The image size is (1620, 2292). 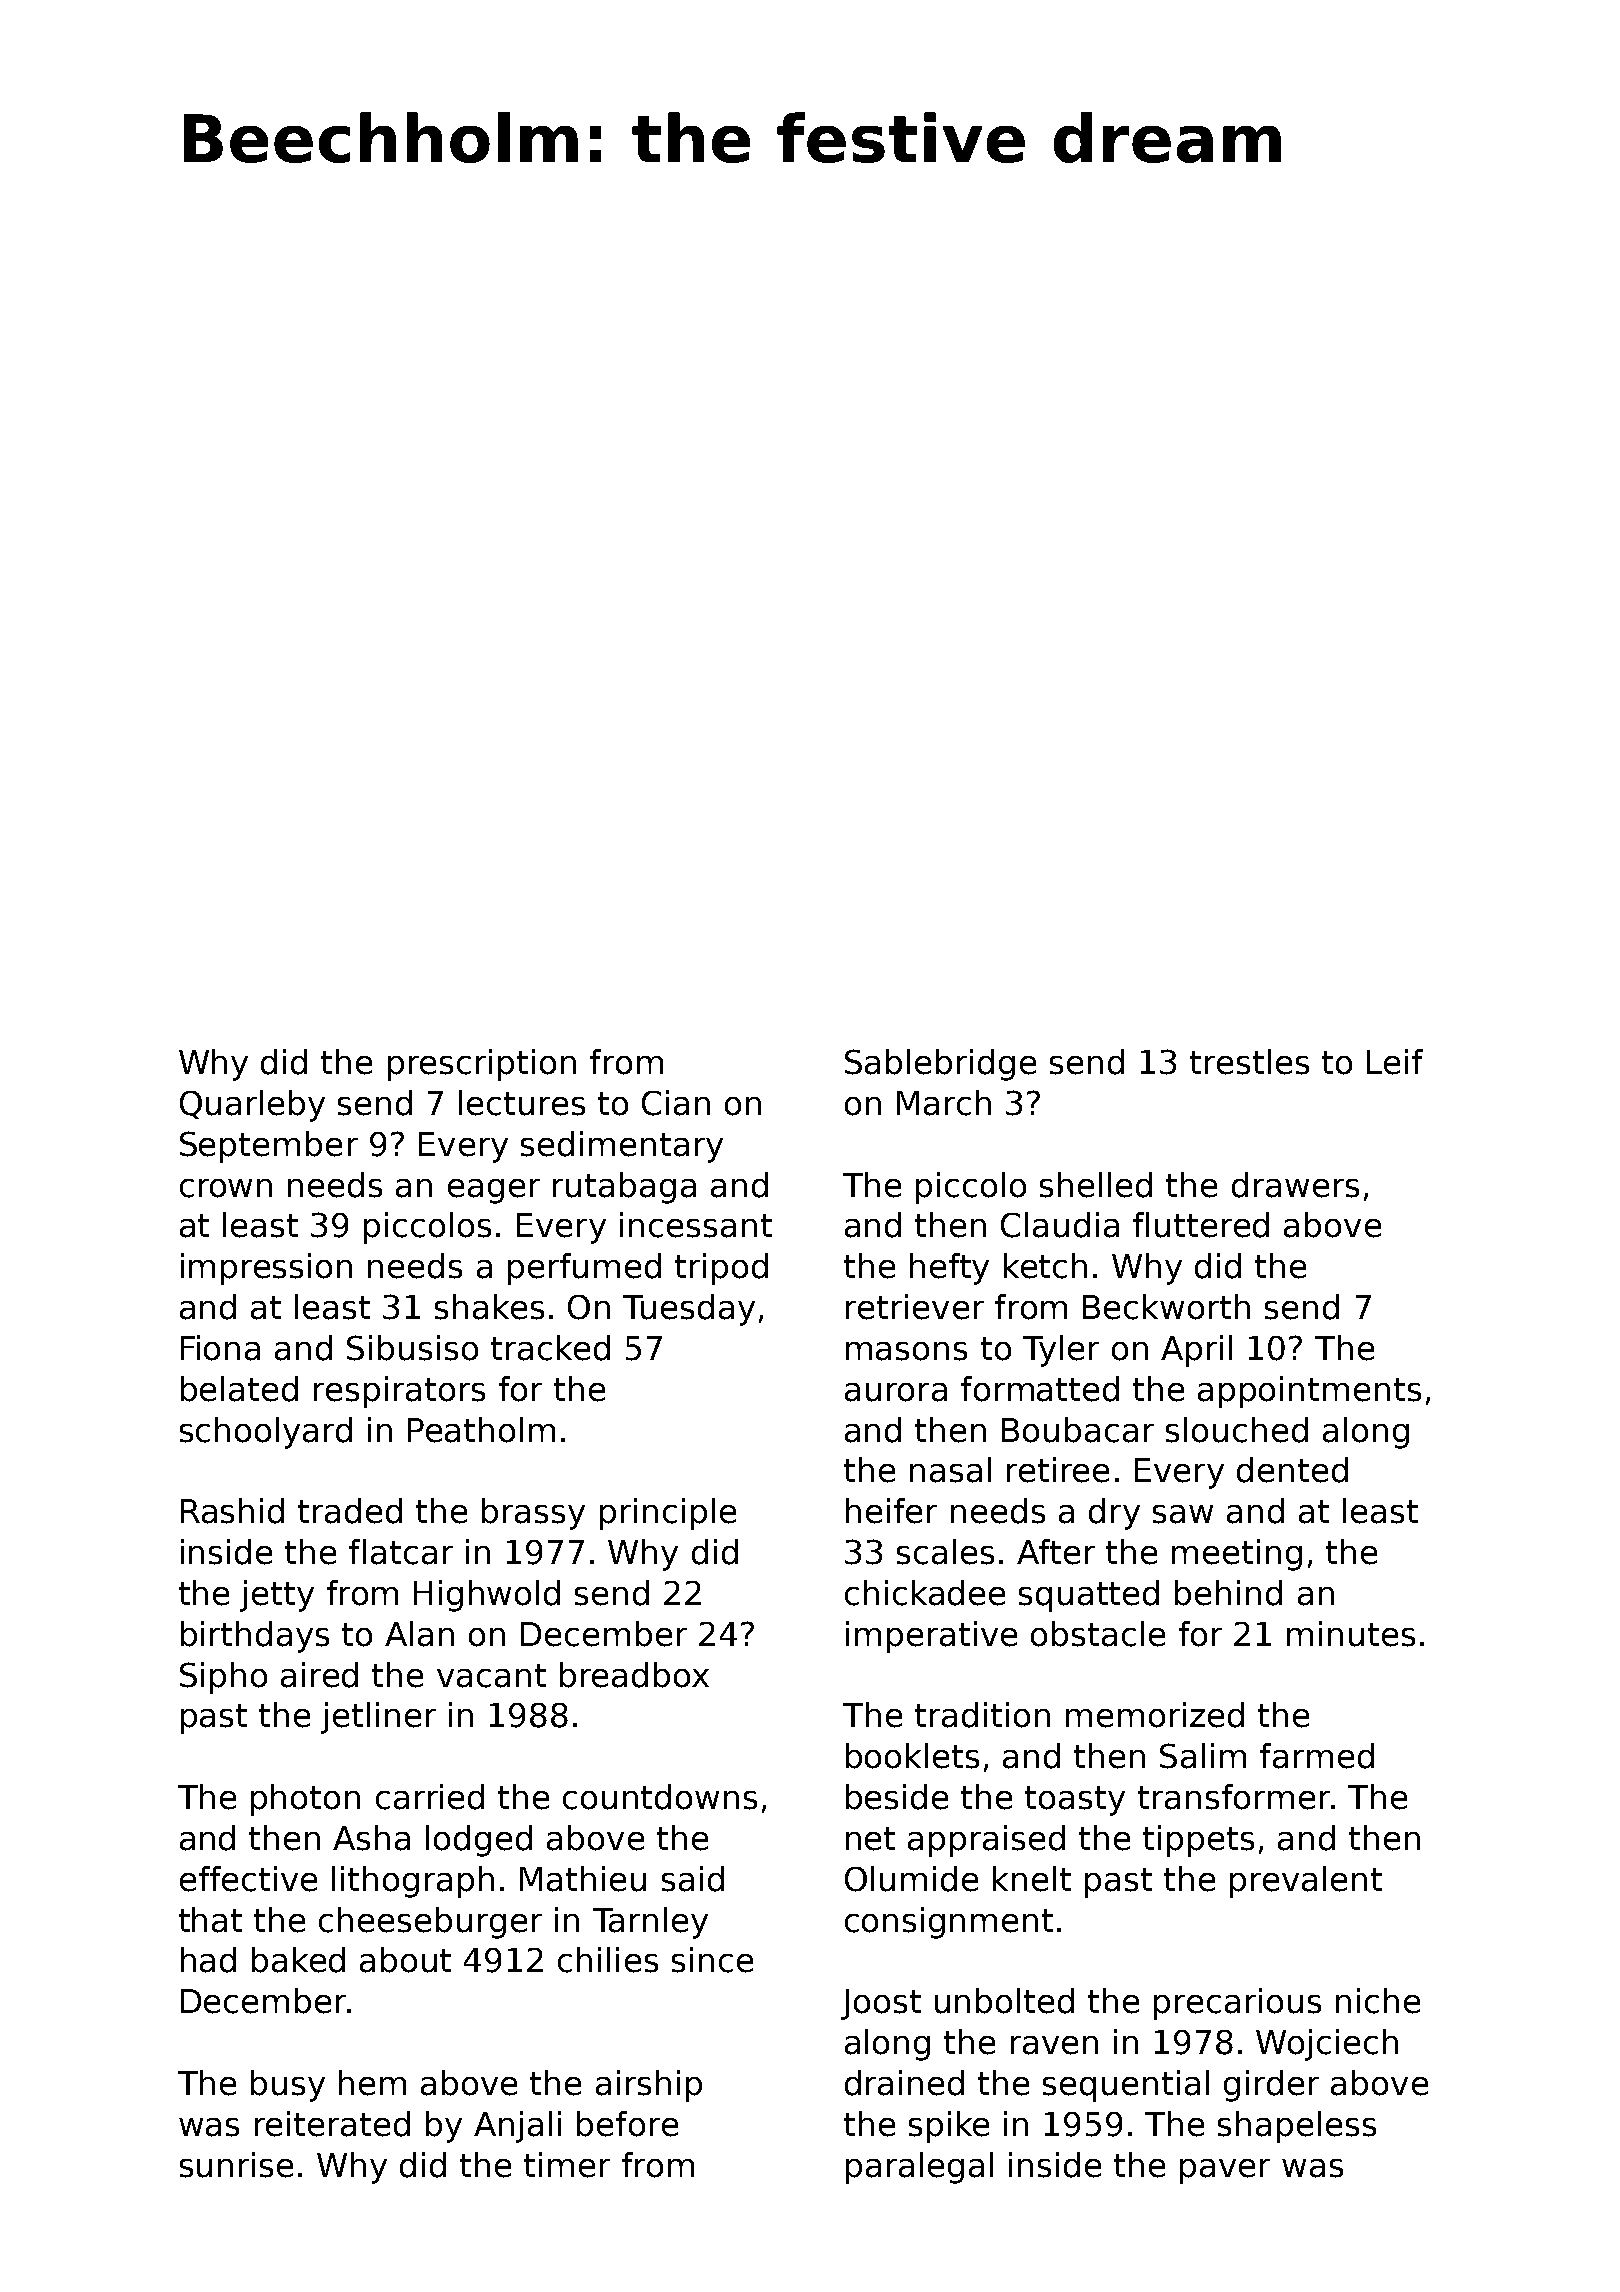 I want to click on birthdays, so click(x=255, y=1637).
